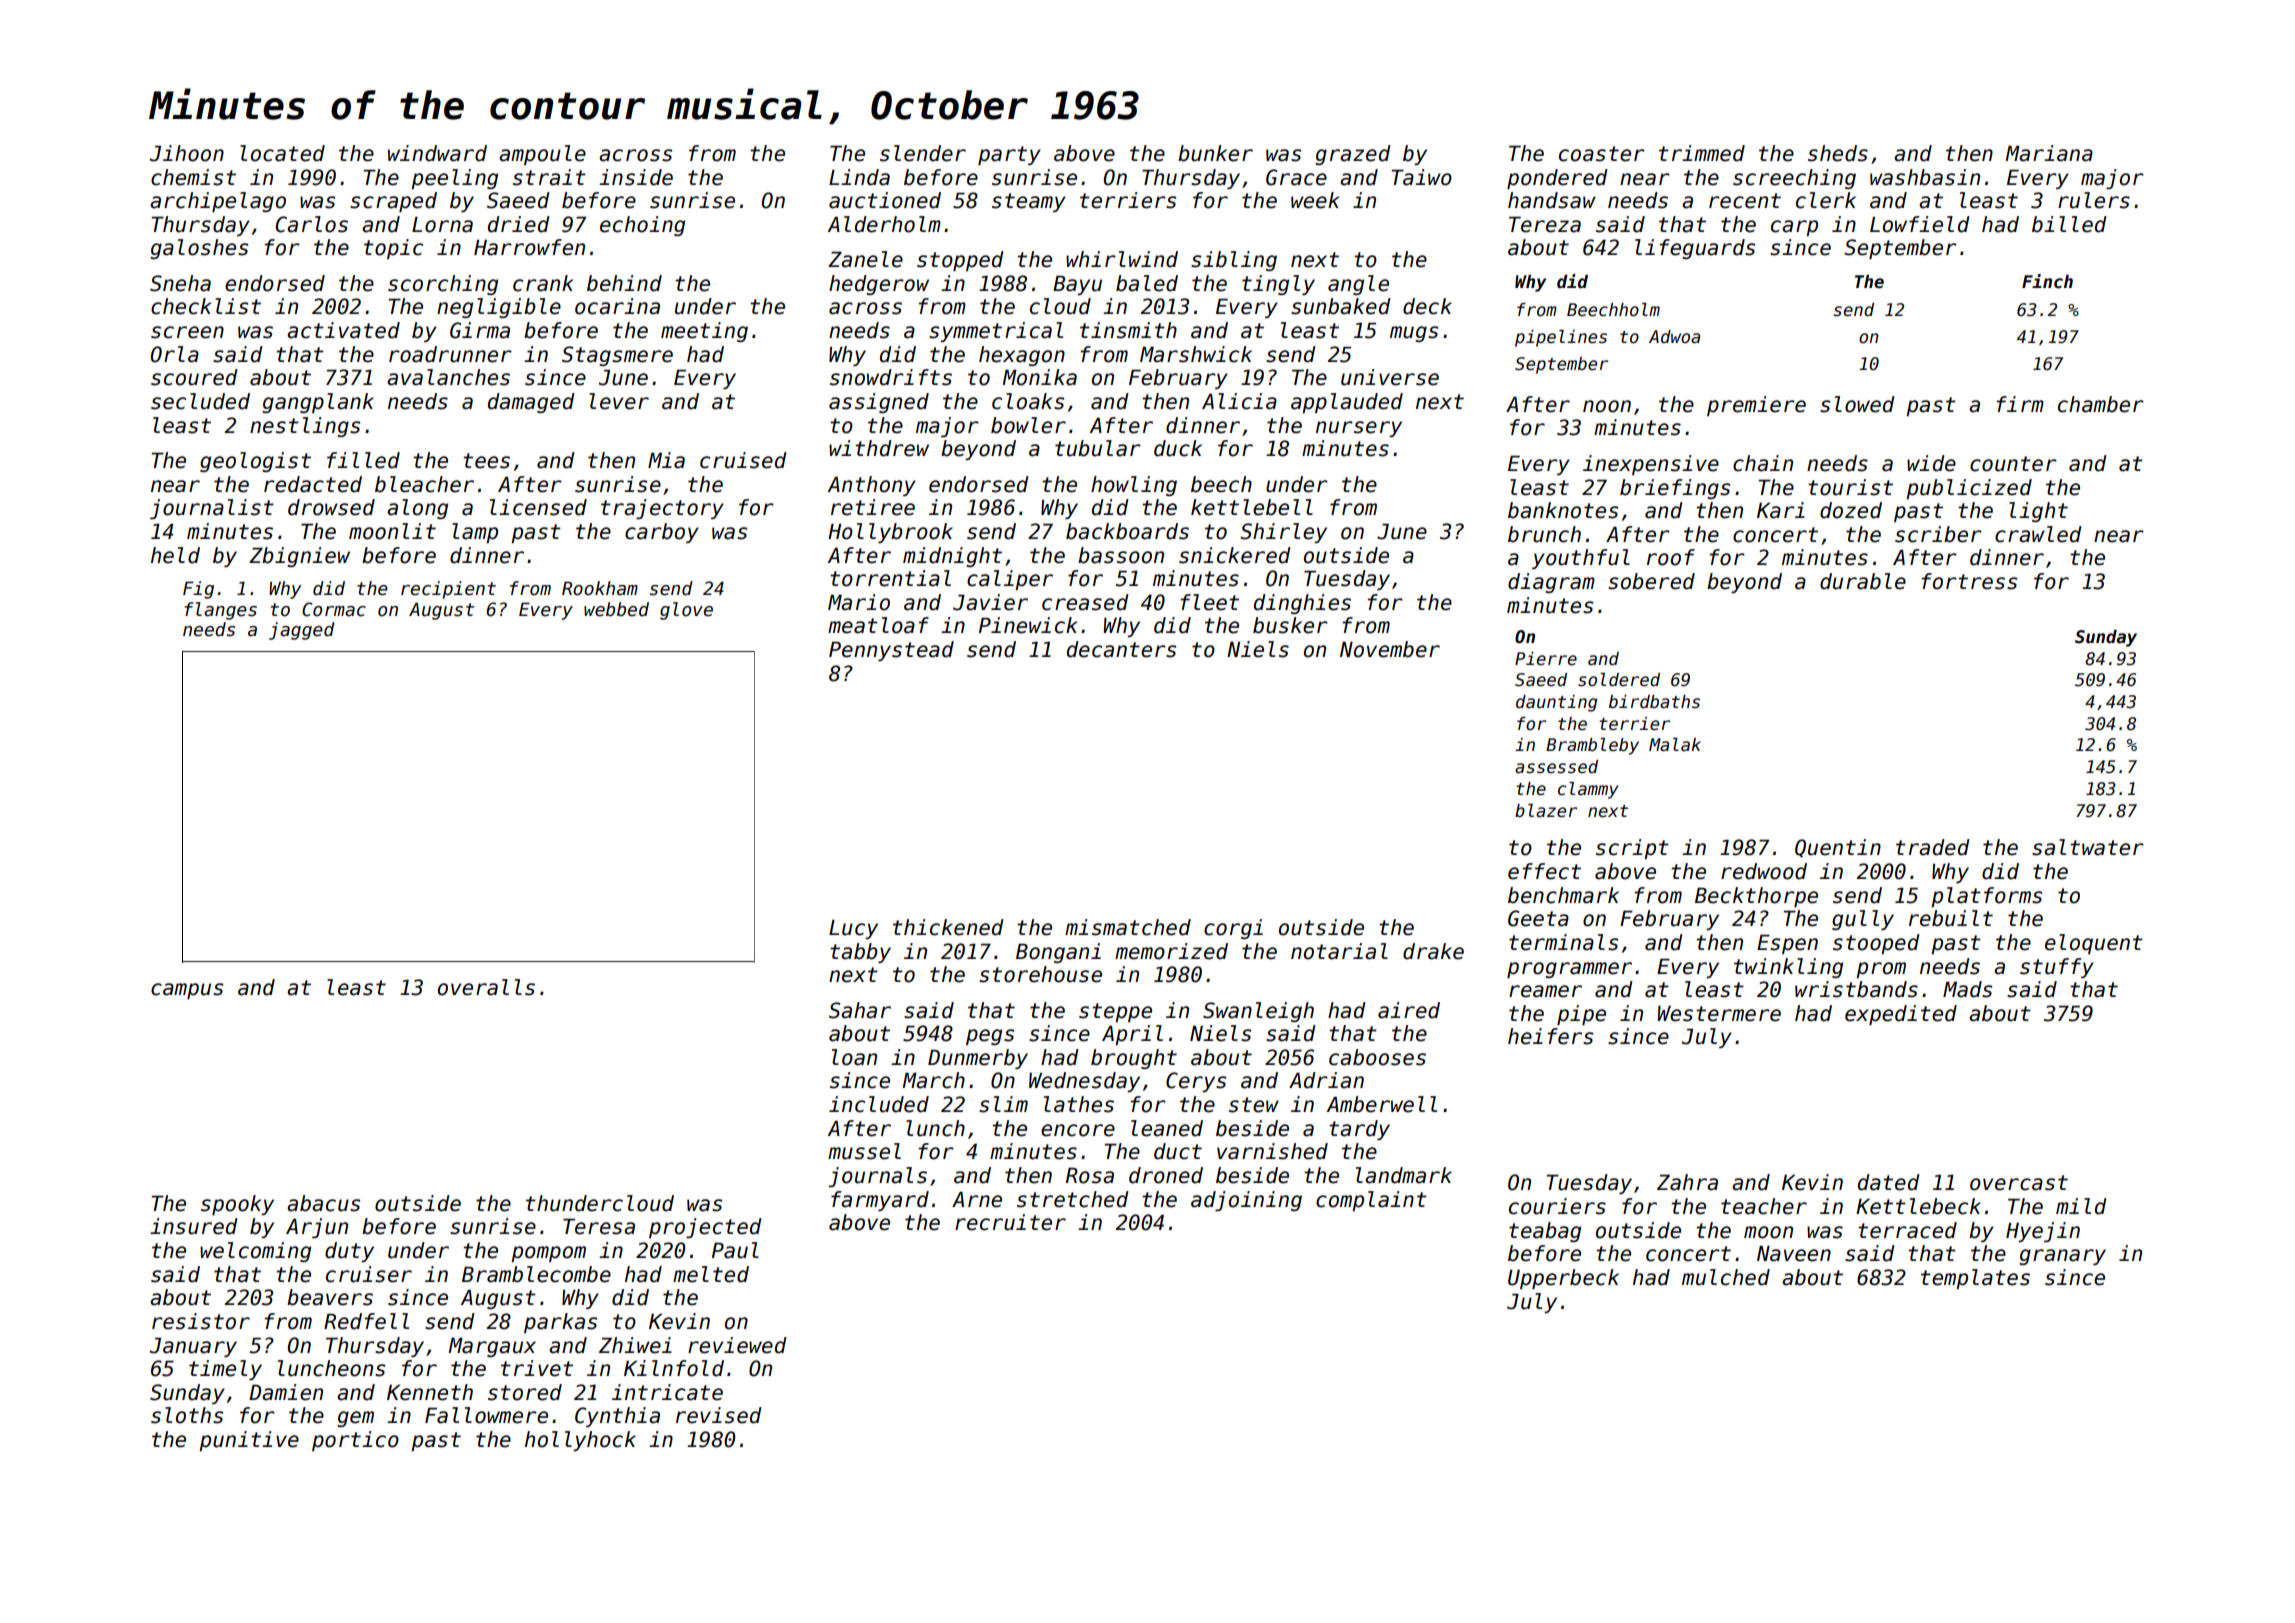  Describe the element at coordinates (1084, 1082) in the screenshot. I see `Wednesday` at that location.
